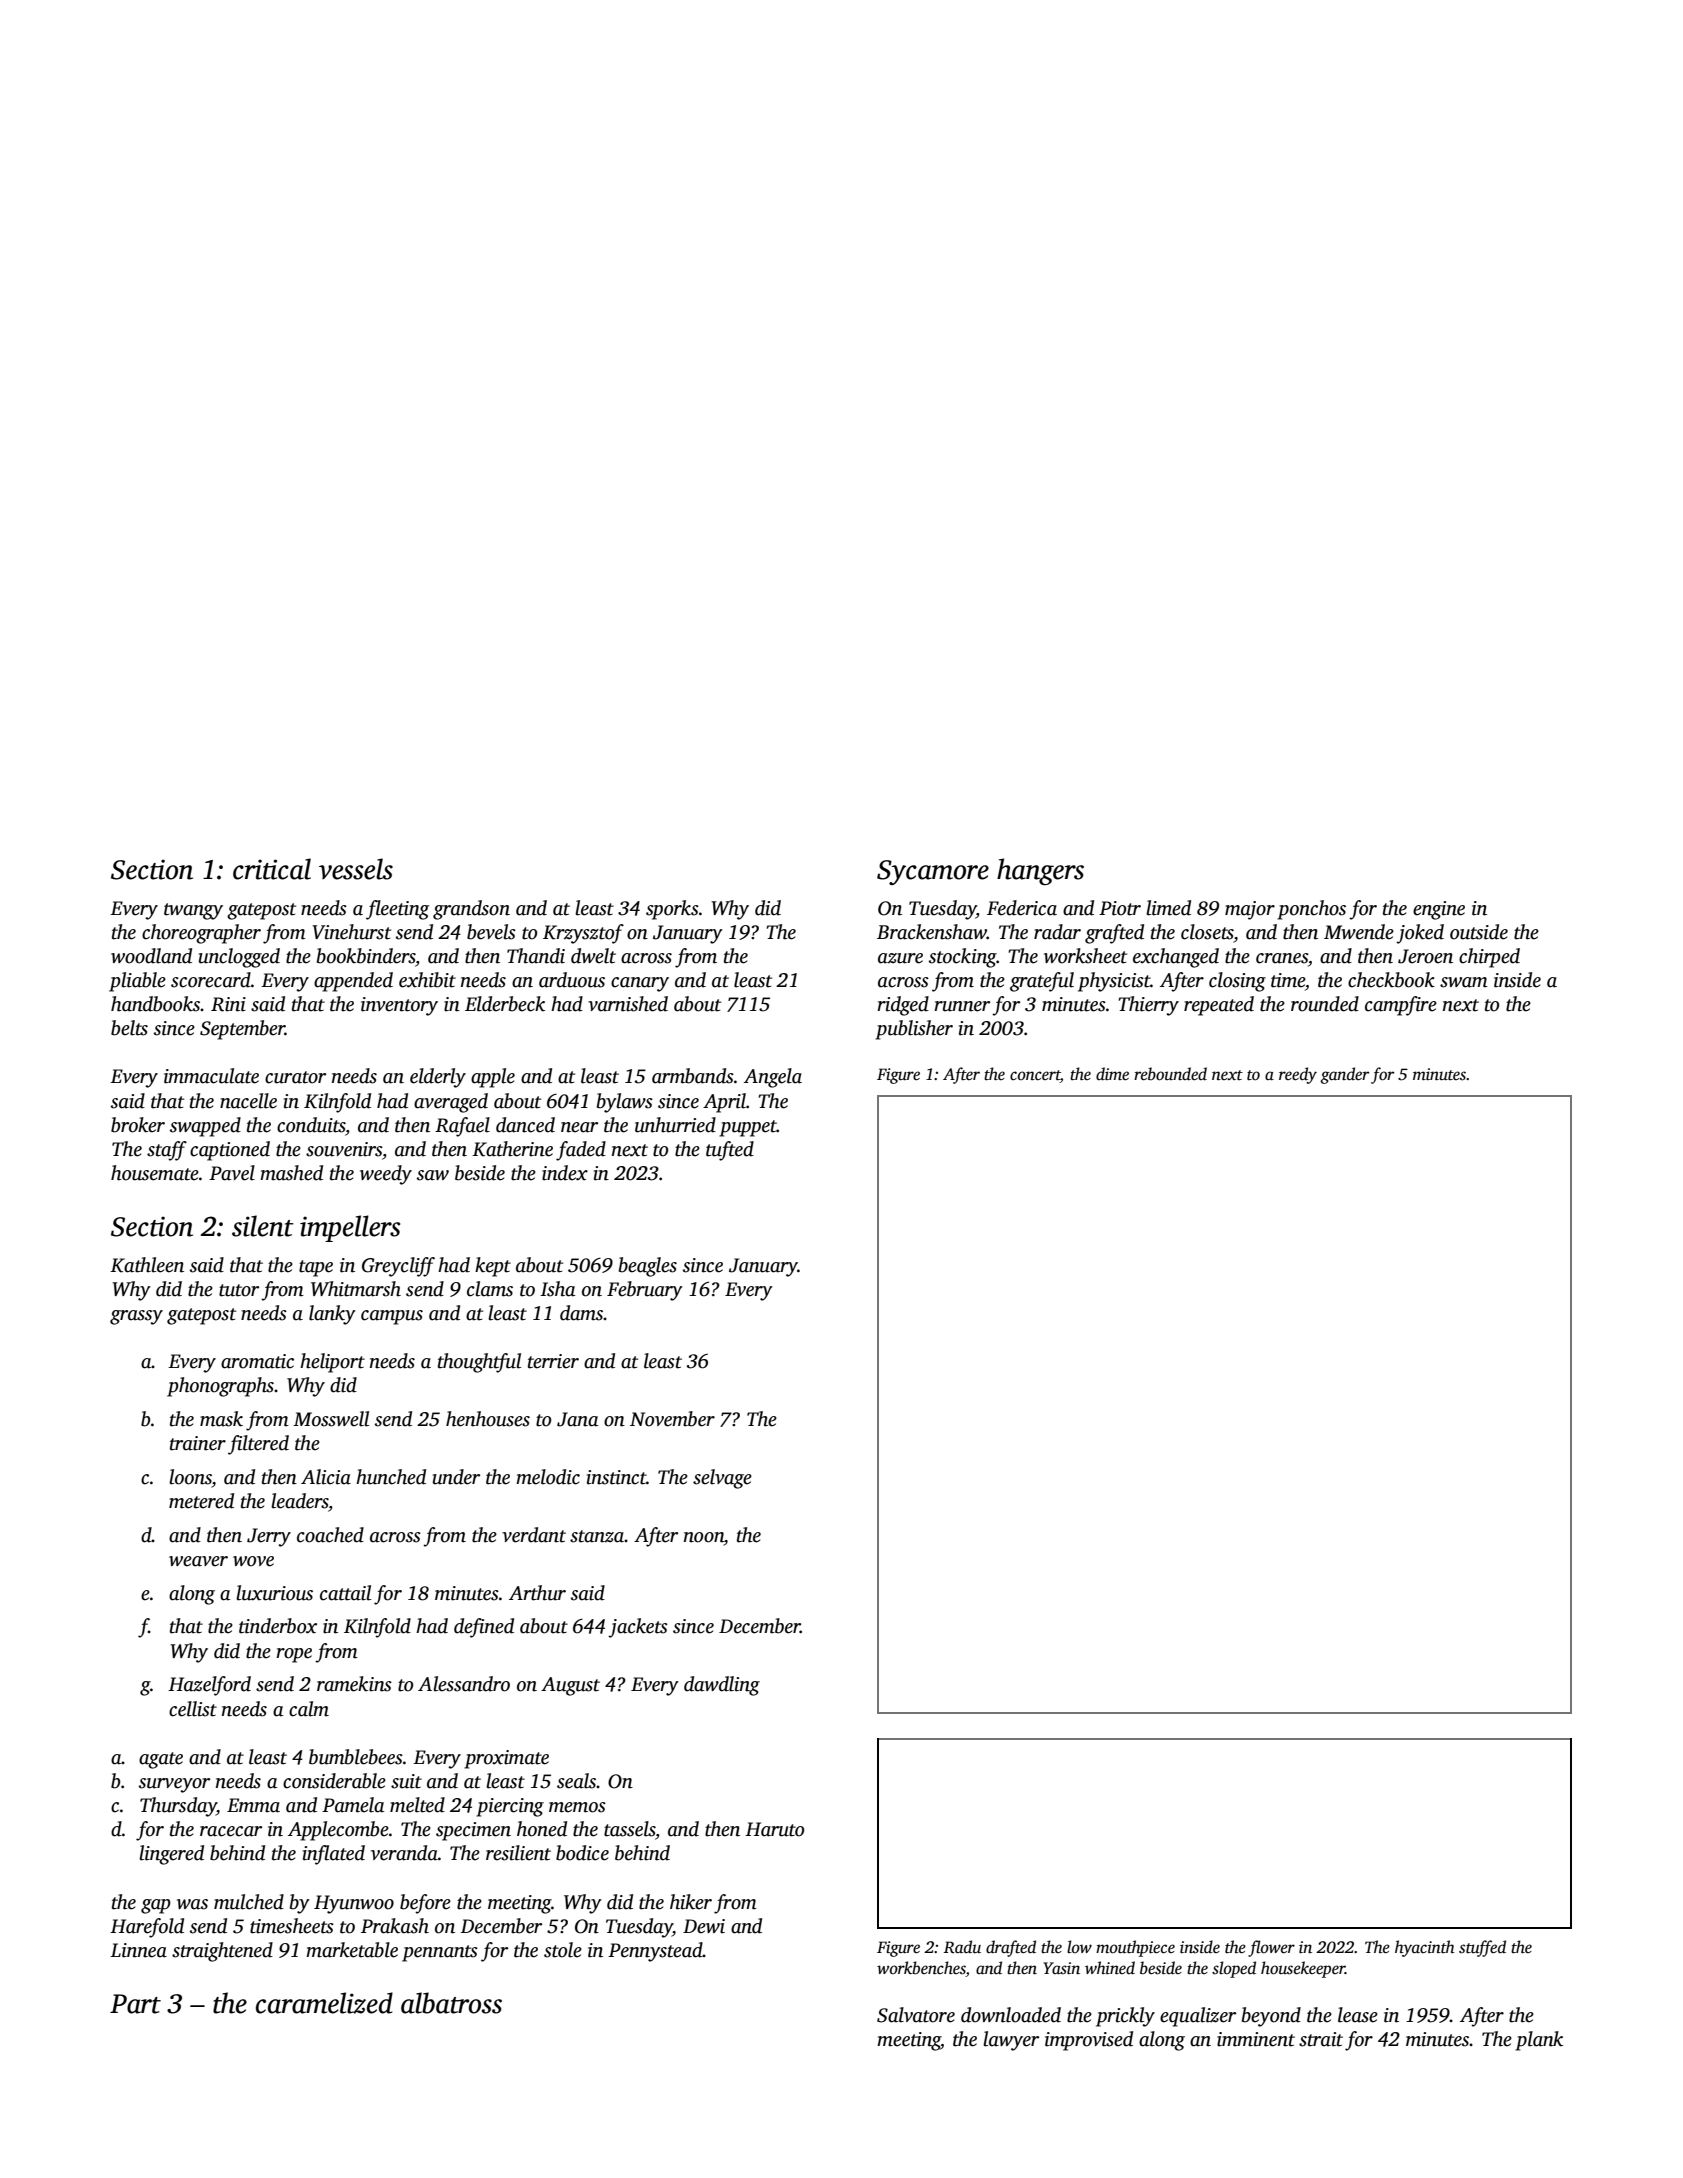  I want to click on Arthur, so click(537, 1593).
